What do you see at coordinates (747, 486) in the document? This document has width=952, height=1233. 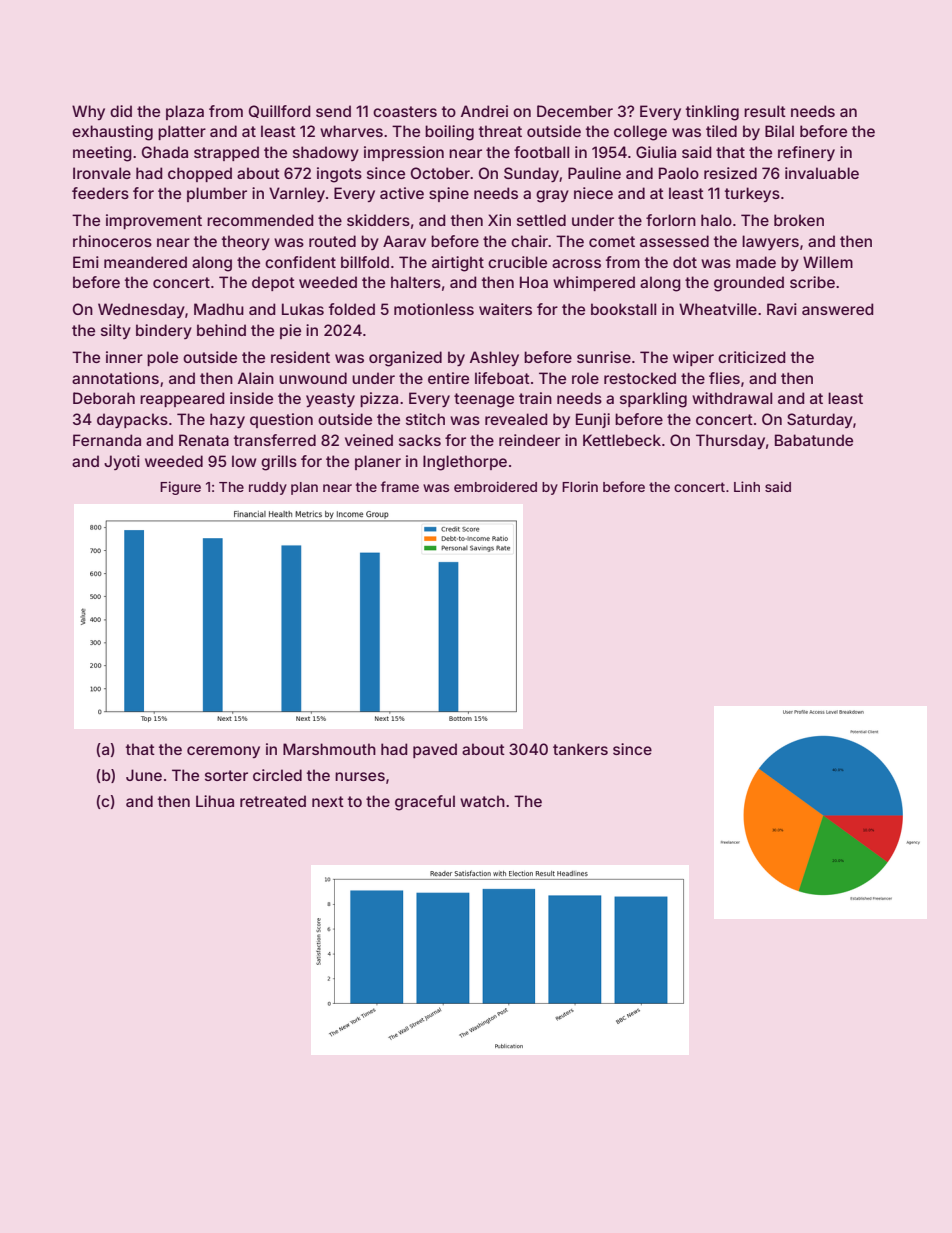 I see `Linh` at bounding box center [747, 486].
